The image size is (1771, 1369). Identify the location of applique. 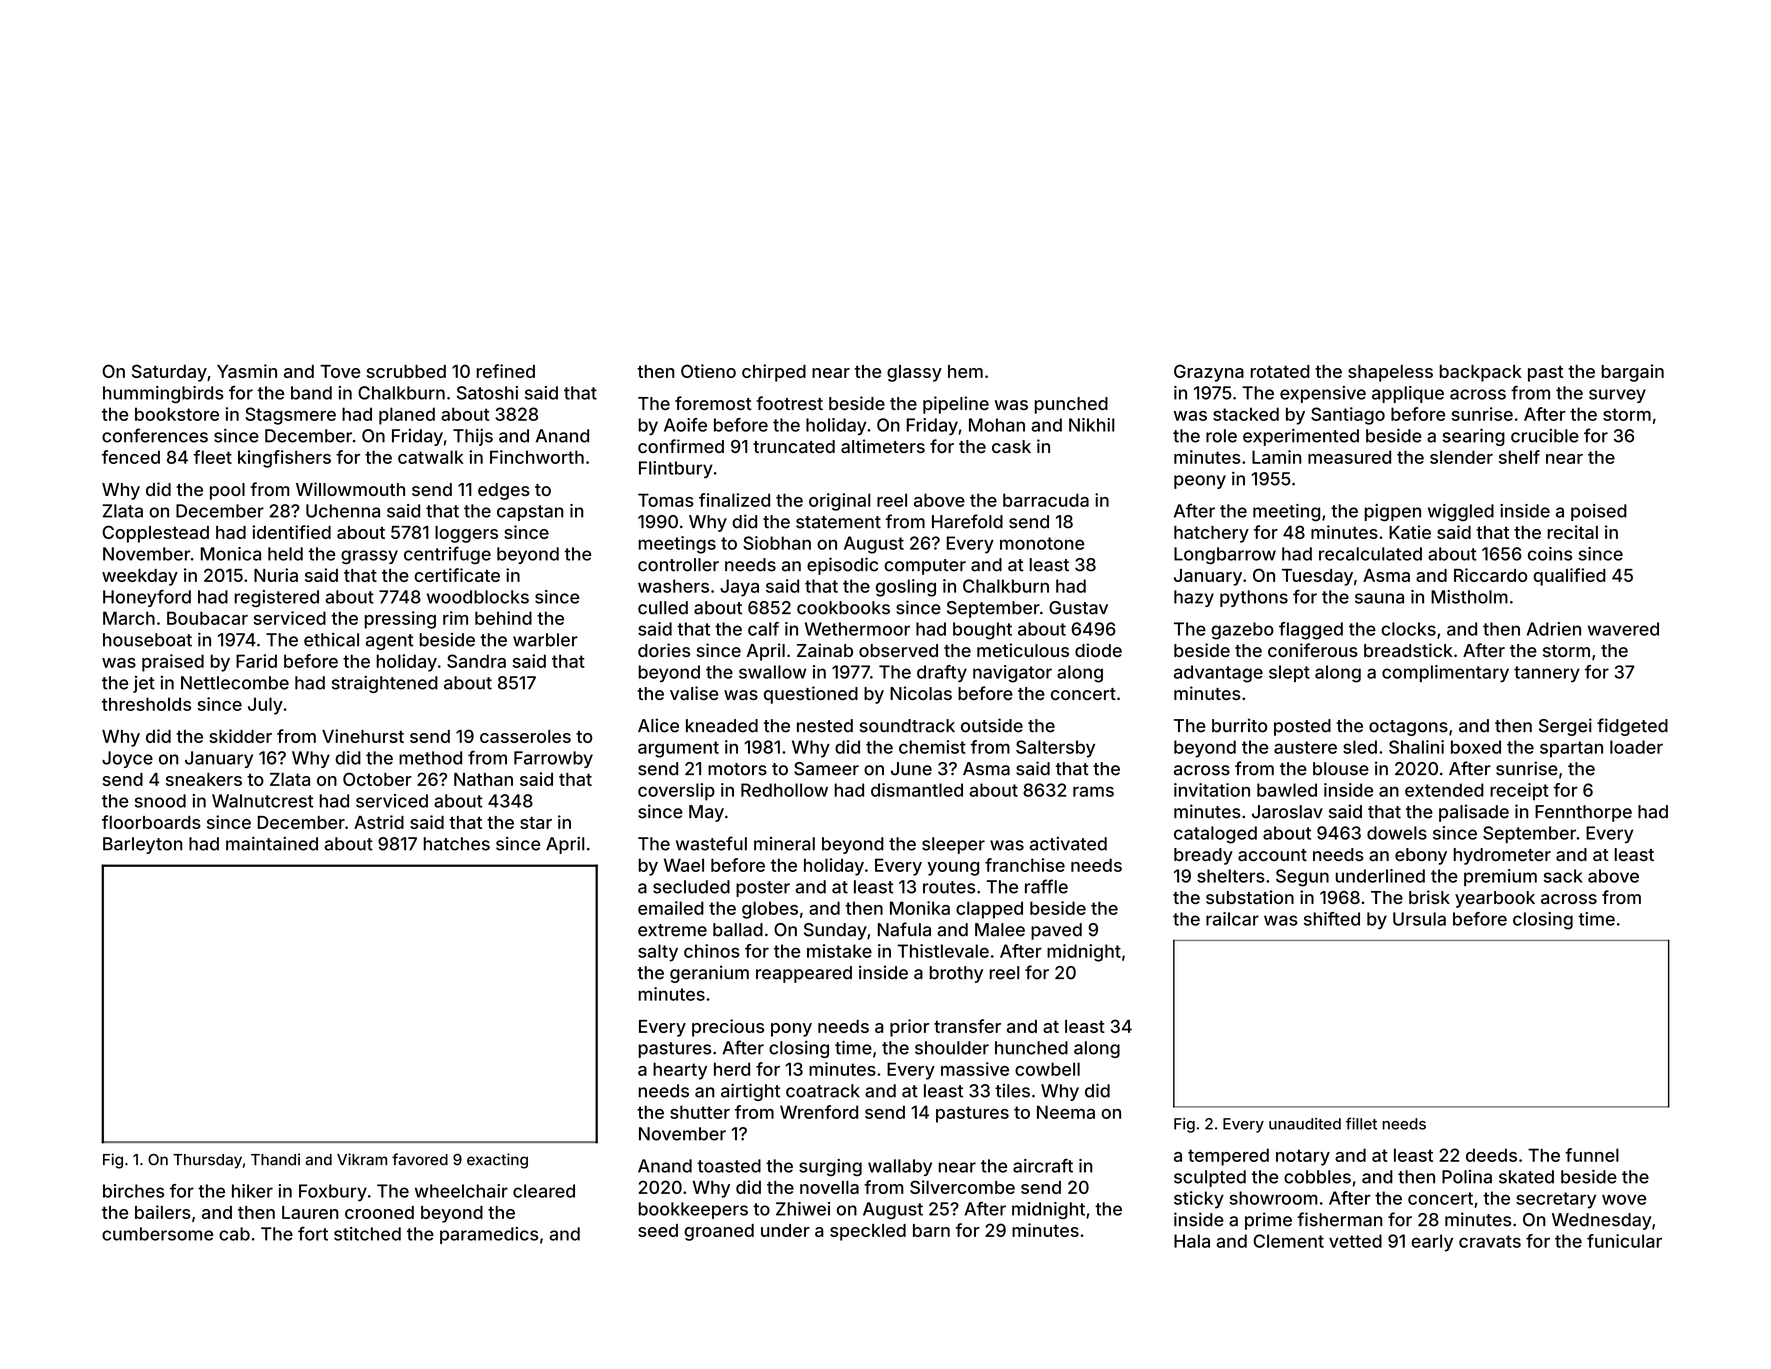
(1408, 394).
